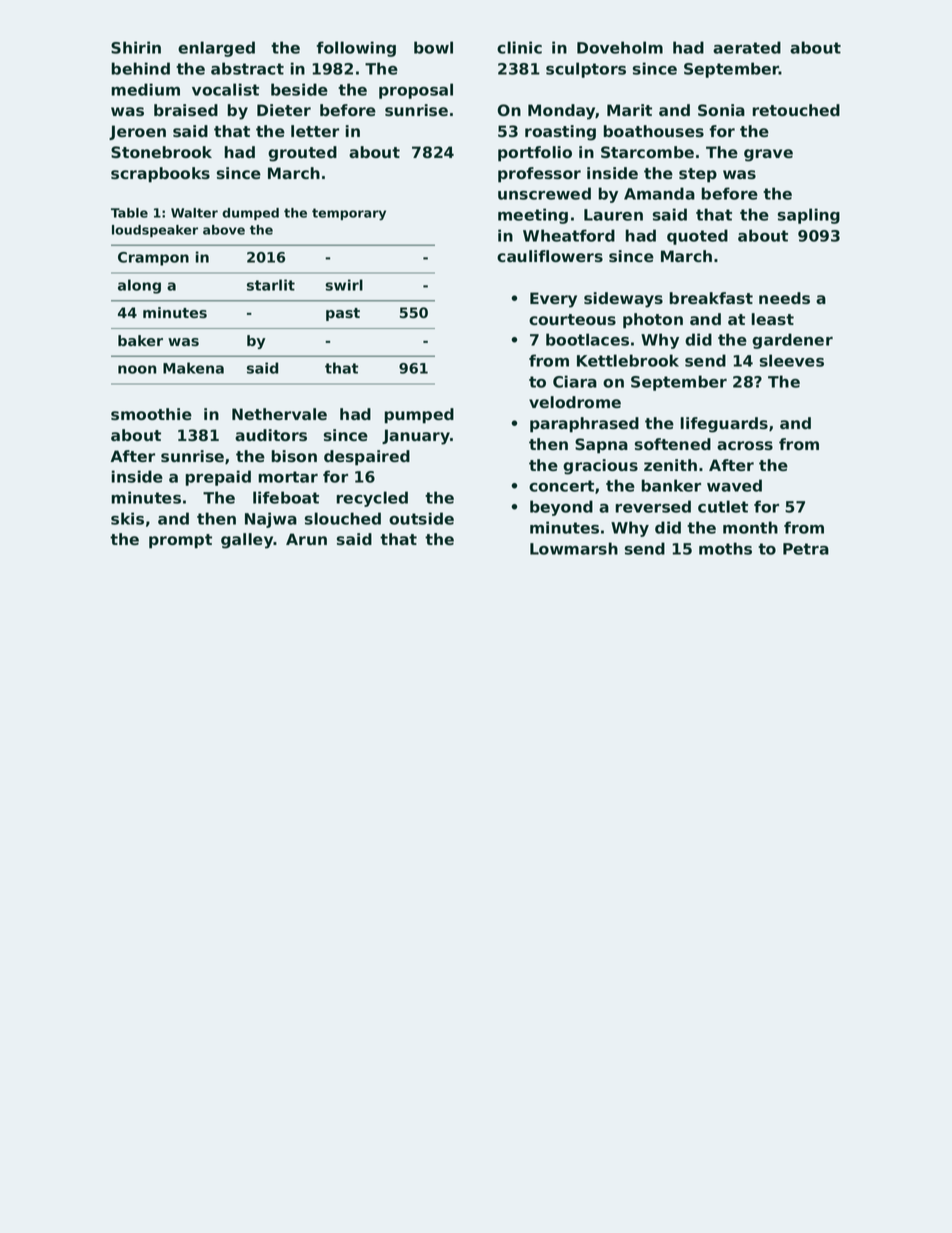  I want to click on Marit, so click(629, 110).
